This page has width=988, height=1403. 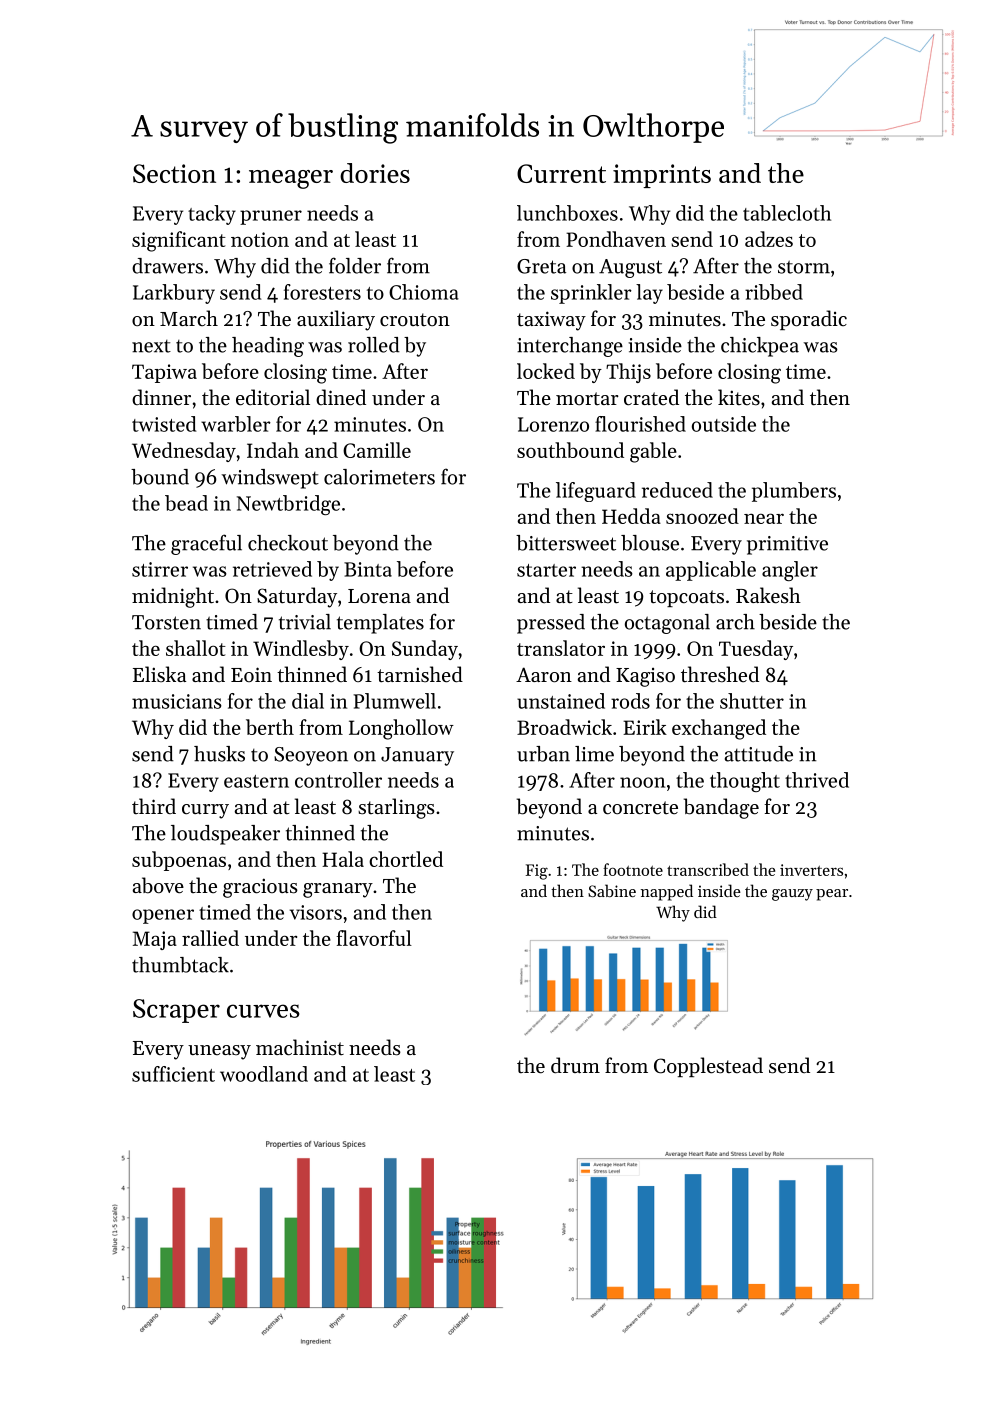 I want to click on Aaron, so click(x=544, y=675).
